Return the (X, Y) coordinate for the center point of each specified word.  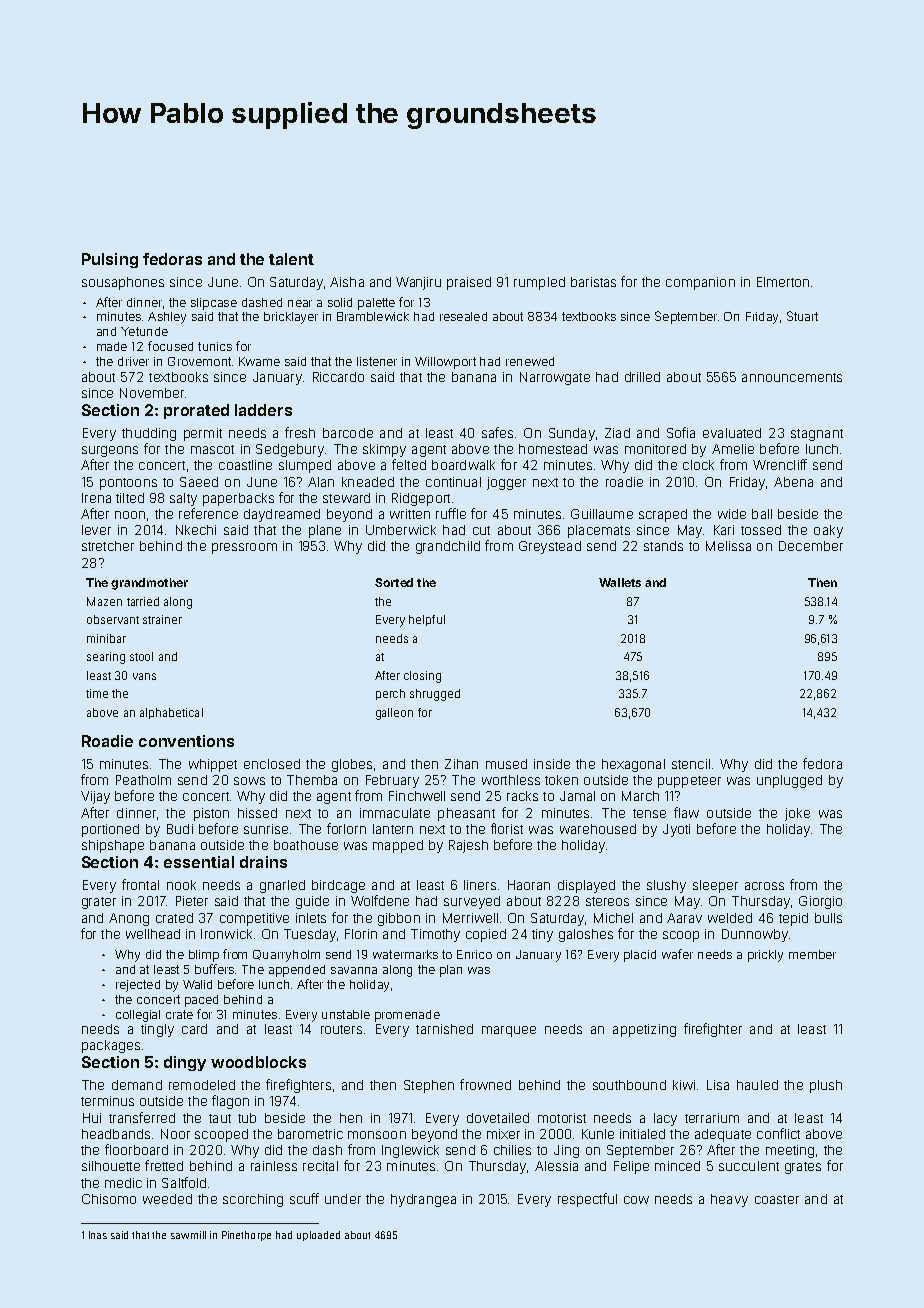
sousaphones (123, 283)
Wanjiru (418, 283)
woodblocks (258, 1062)
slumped (305, 466)
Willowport (445, 363)
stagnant (817, 435)
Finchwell (417, 796)
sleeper (715, 886)
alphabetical (171, 713)
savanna (354, 970)
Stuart (802, 316)
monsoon (377, 1135)
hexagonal (633, 765)
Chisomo (109, 1199)
